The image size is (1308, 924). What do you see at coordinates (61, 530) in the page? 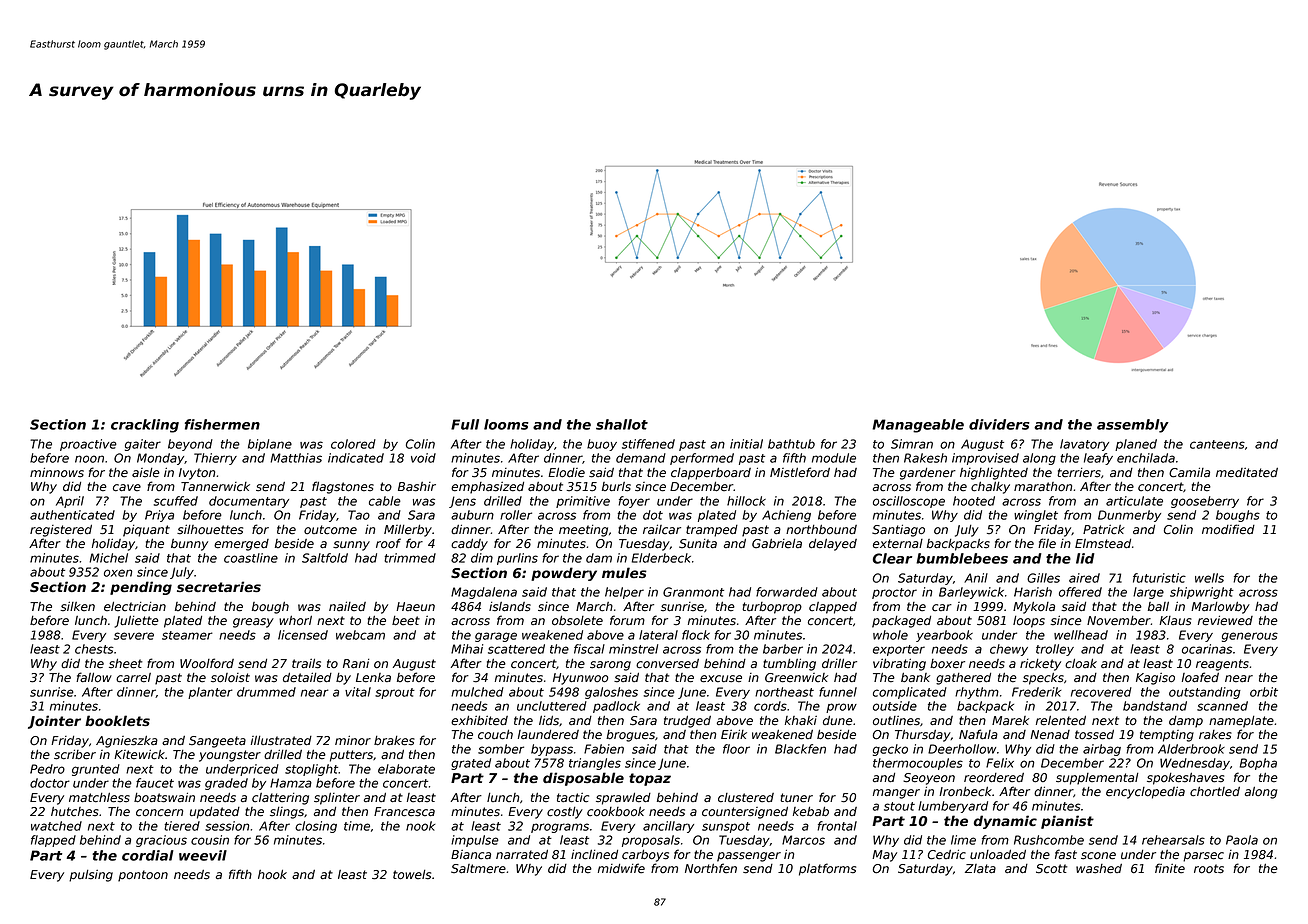
I see `registered` at bounding box center [61, 530].
